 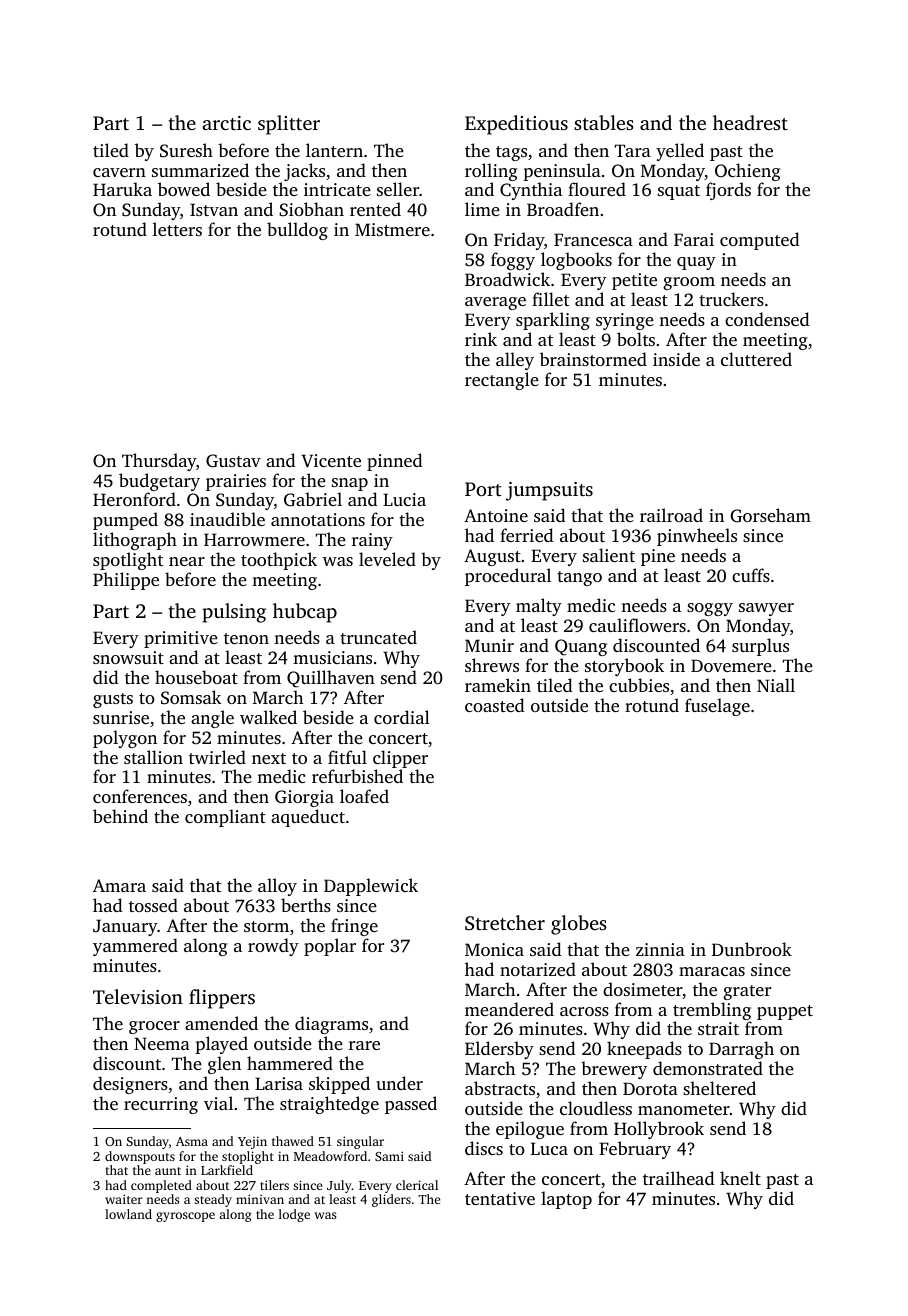 I want to click on August, so click(x=492, y=557).
